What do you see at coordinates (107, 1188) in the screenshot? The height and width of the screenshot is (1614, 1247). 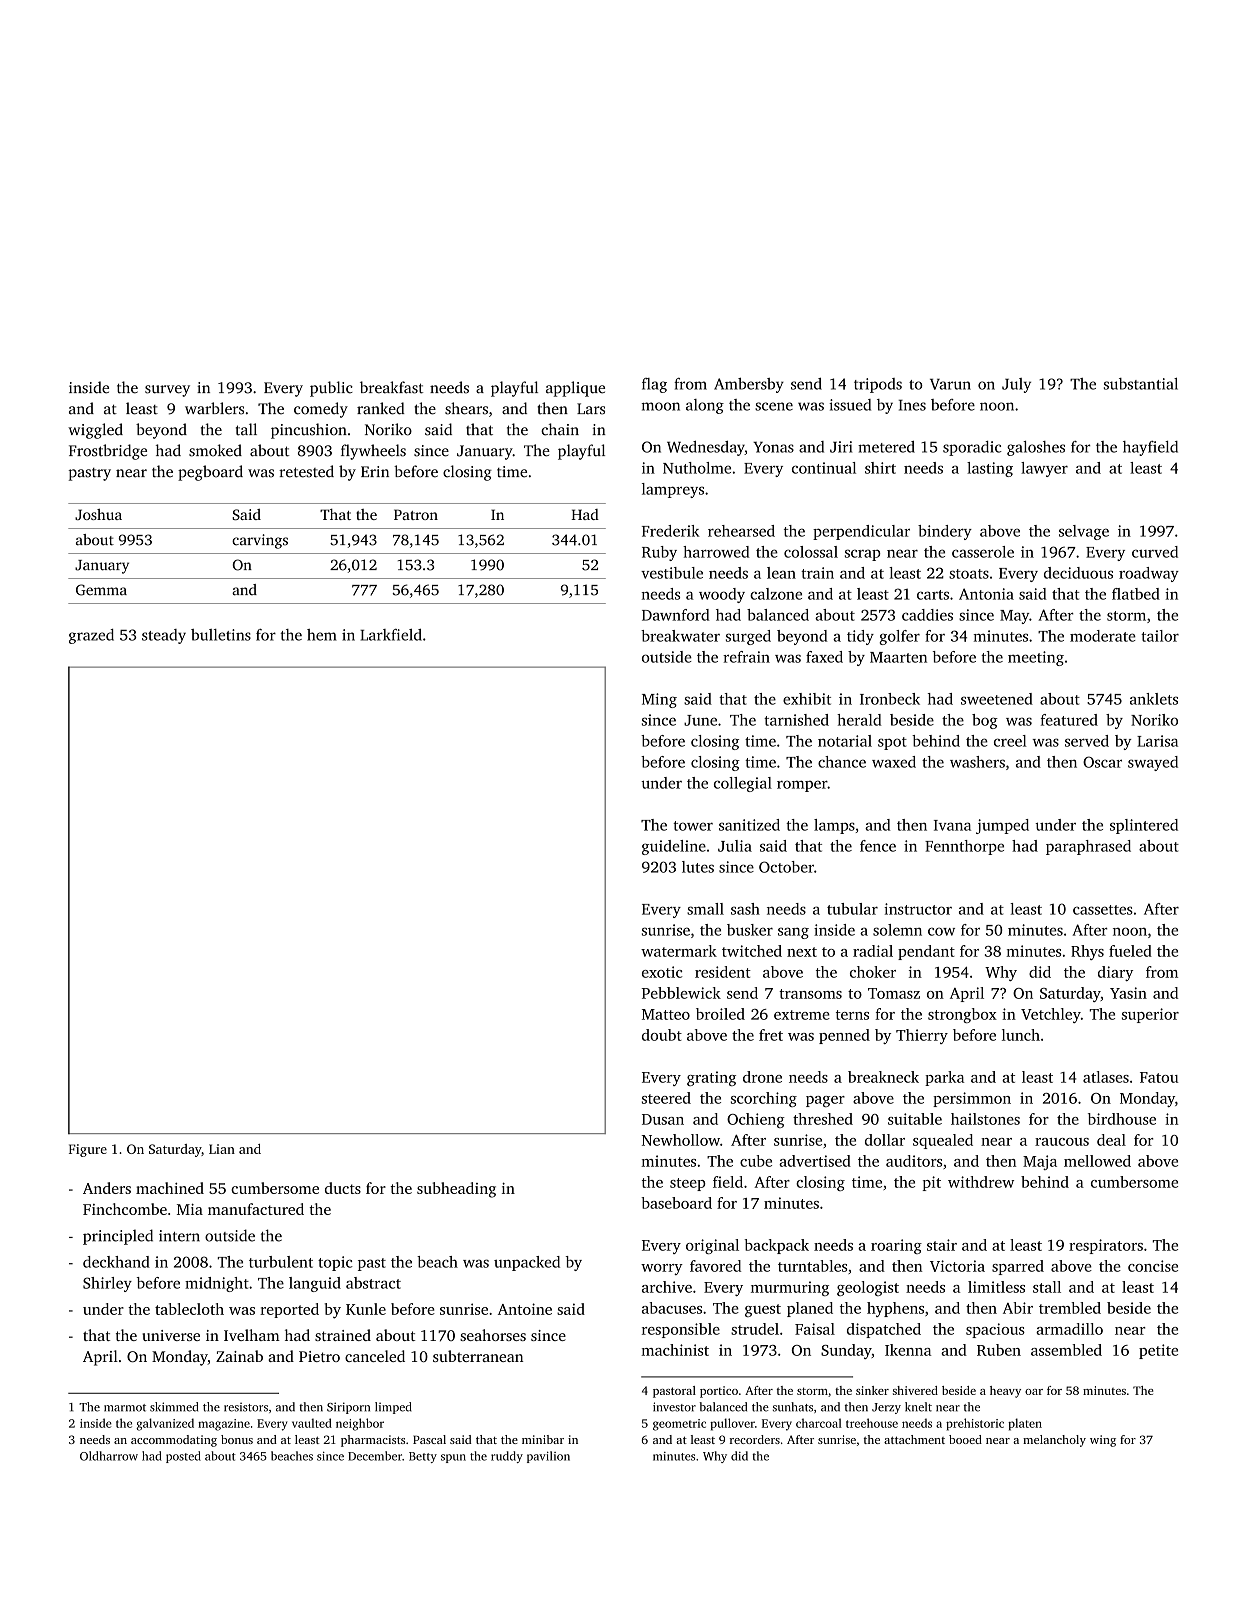 I see `Anders` at bounding box center [107, 1188].
